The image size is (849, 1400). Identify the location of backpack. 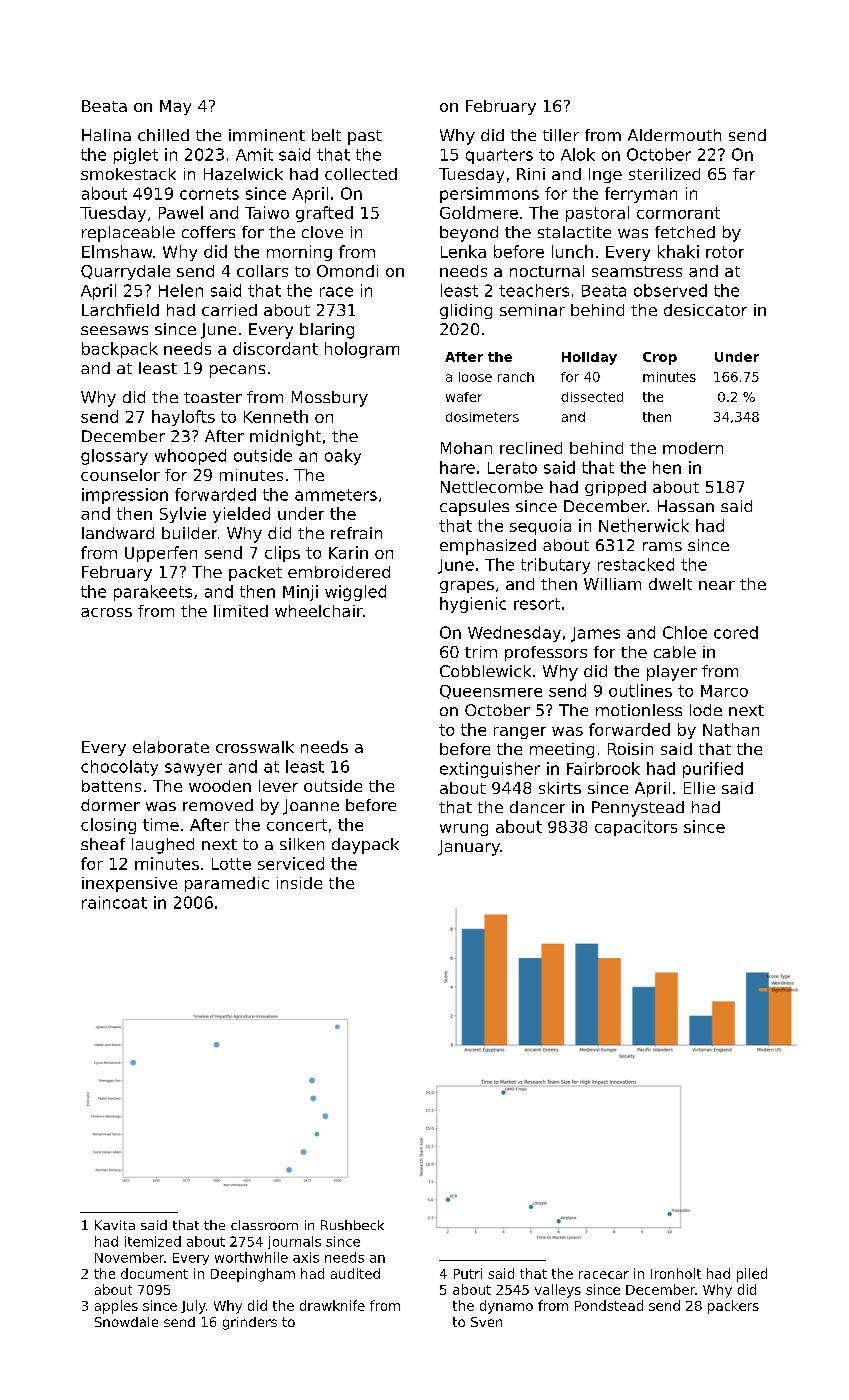
(120, 350).
